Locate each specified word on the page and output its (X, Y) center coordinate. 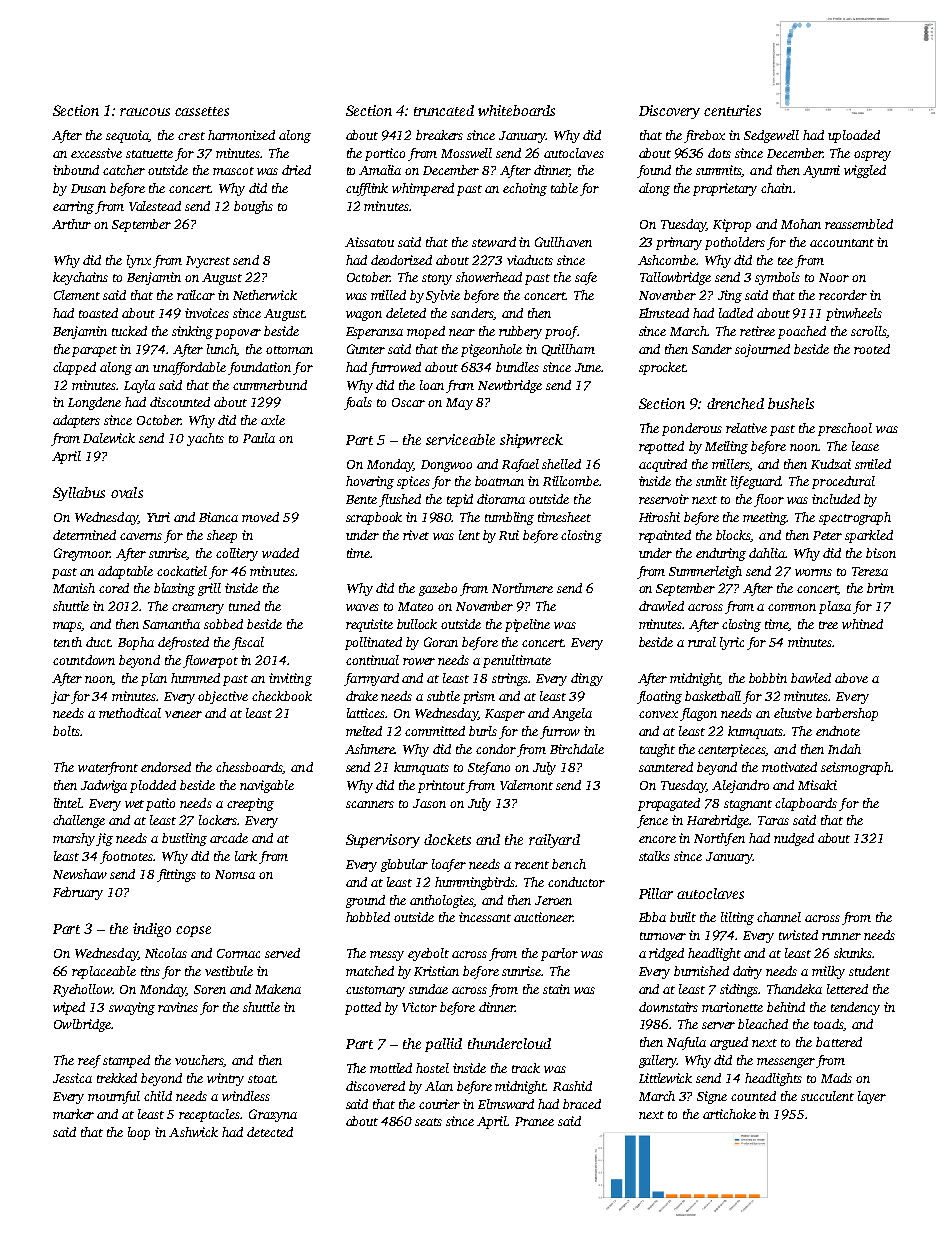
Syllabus (79, 494)
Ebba (652, 917)
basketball (713, 696)
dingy (587, 679)
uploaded (854, 136)
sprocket (662, 368)
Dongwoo (446, 466)
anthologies (441, 901)
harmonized (241, 135)
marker (73, 1114)
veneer (183, 714)
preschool (845, 429)
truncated (444, 110)
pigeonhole (491, 350)
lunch (222, 350)
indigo (152, 930)
